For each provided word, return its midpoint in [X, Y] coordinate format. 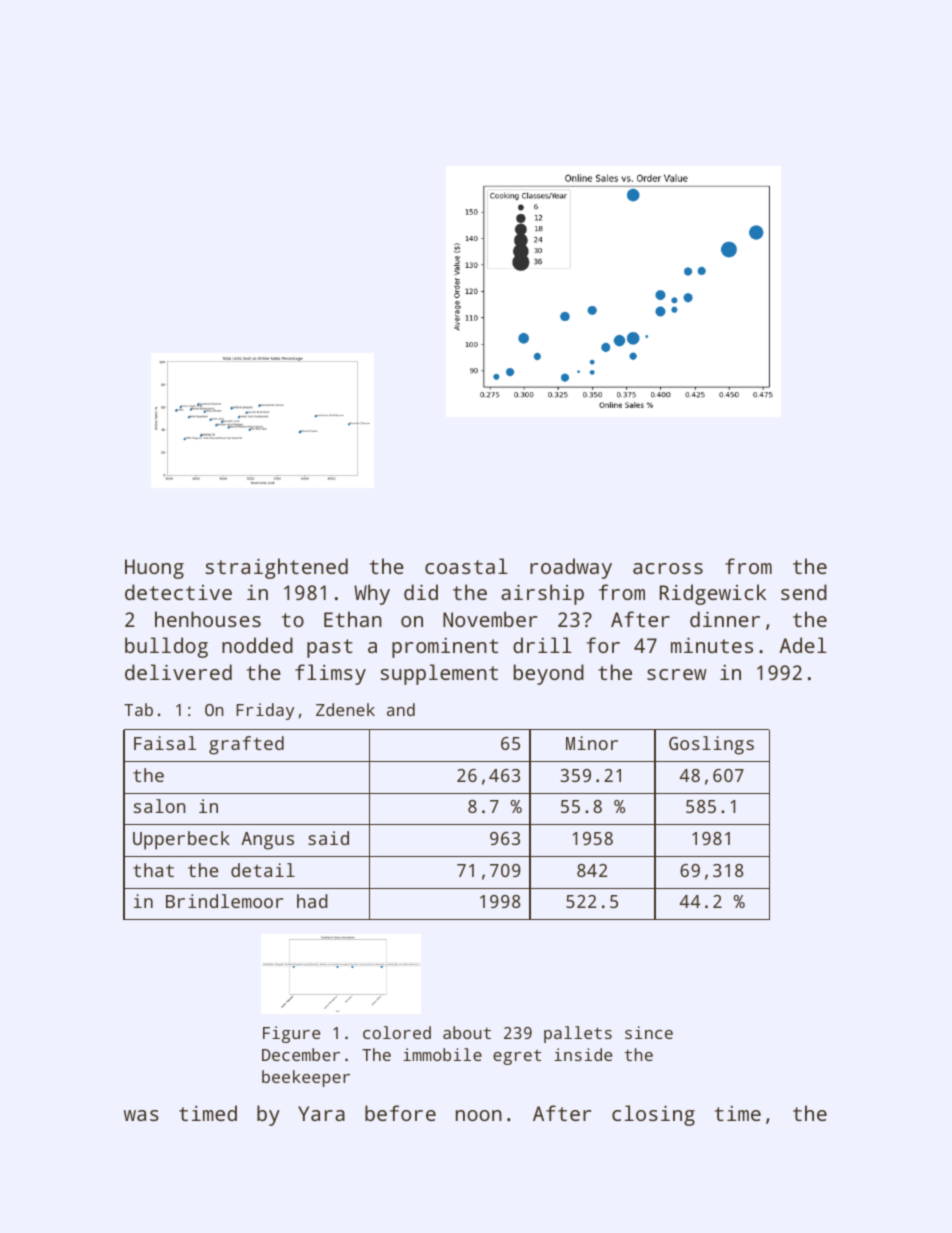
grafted [246, 745]
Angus [267, 841]
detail [263, 870]
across [668, 568]
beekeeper [306, 1078]
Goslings [711, 745]
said [328, 838]
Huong [154, 569]
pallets [578, 1034]
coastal [466, 566]
